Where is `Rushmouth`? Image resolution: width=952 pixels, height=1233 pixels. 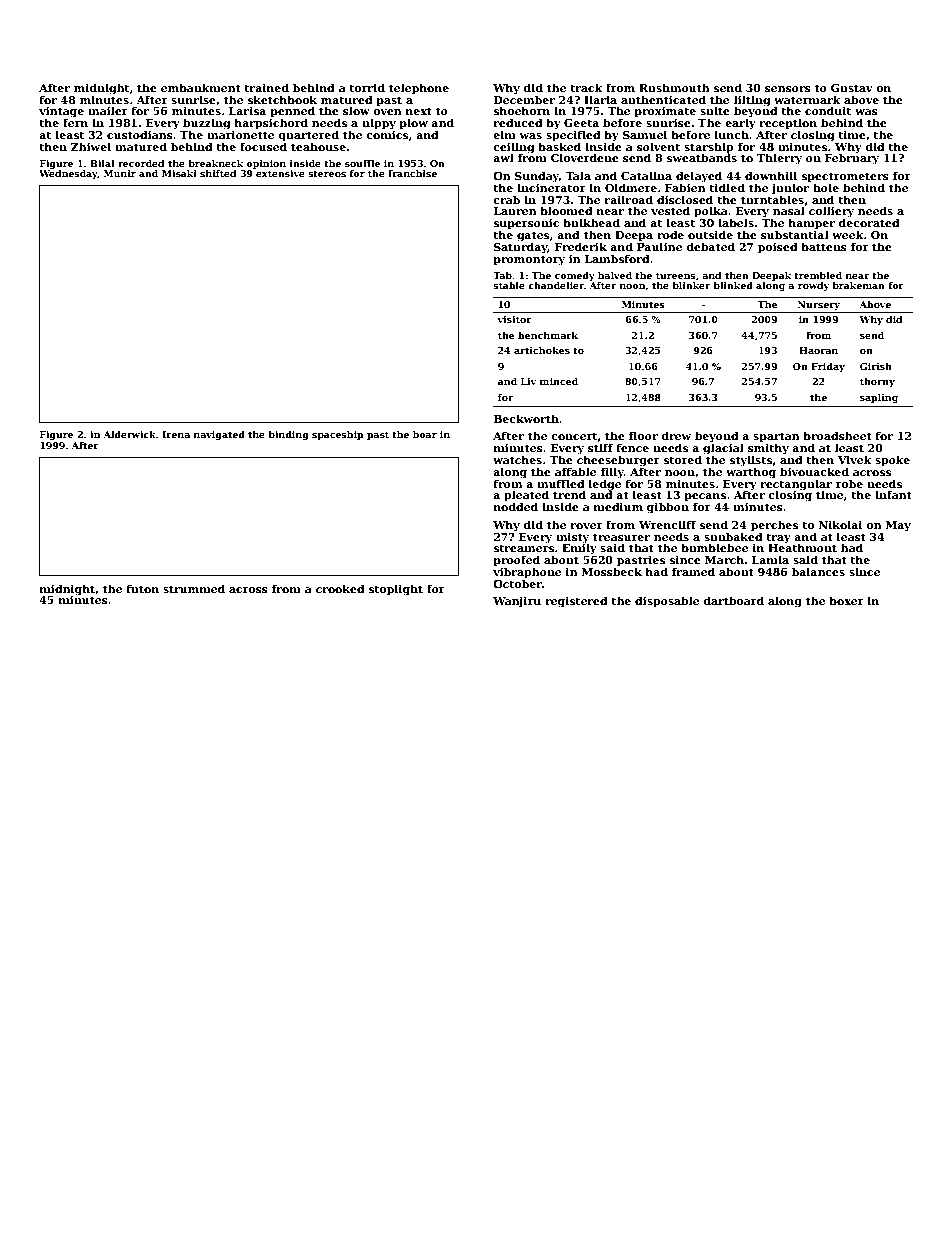 Rushmouth is located at coordinates (674, 87).
